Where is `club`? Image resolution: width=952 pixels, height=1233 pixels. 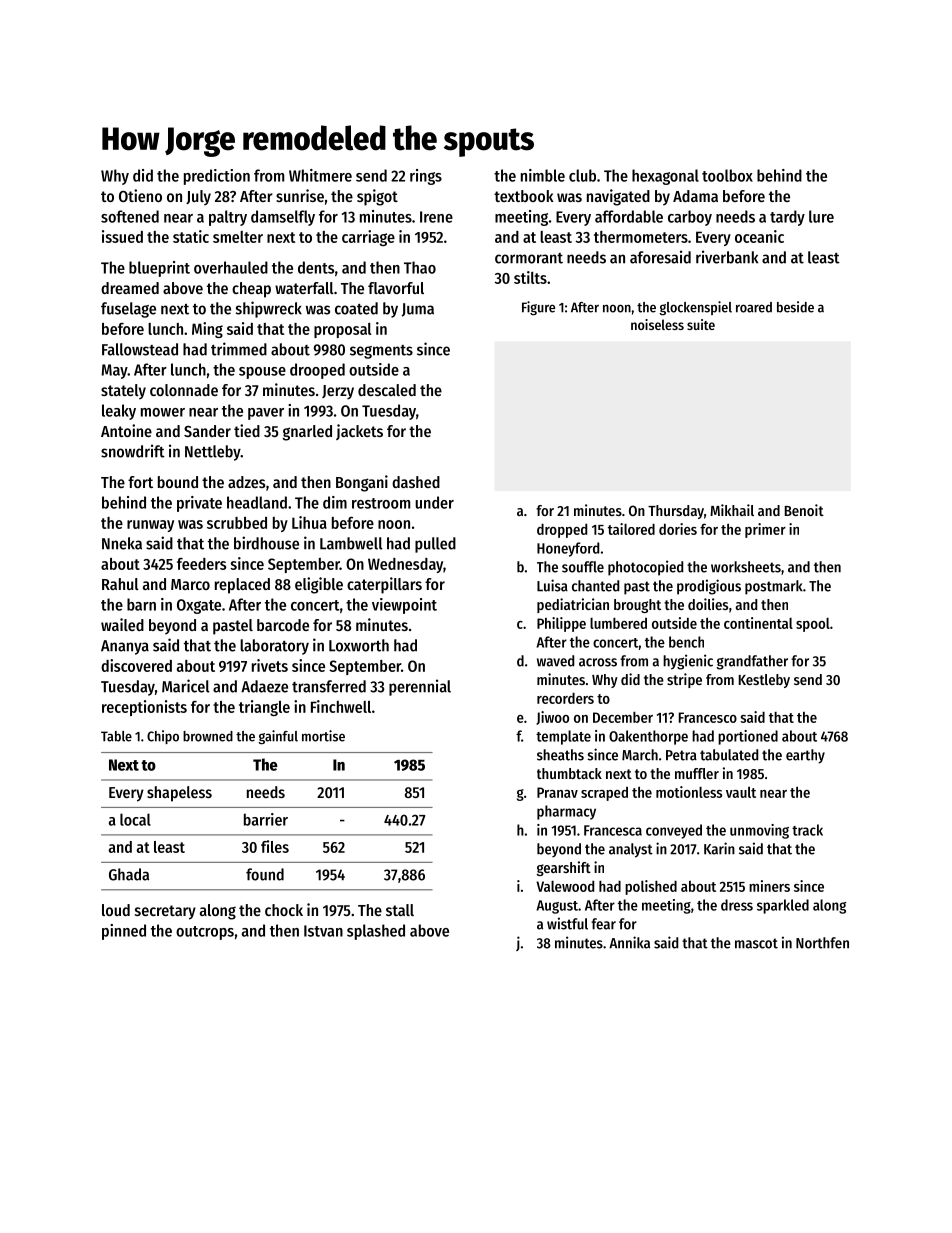
club is located at coordinates (582, 175).
